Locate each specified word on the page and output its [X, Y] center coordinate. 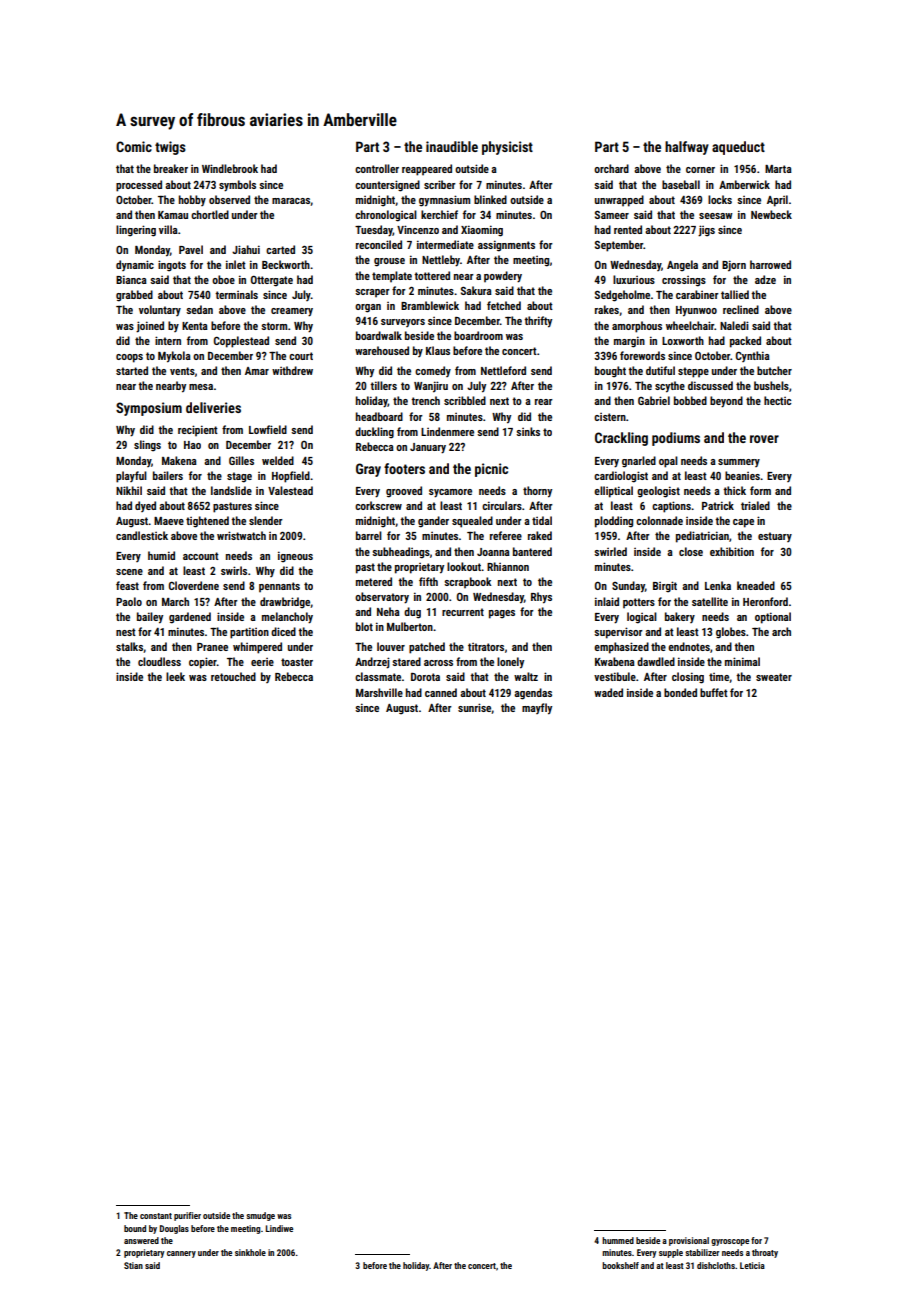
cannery [181, 1254]
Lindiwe [279, 1228]
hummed [618, 1240]
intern [168, 340]
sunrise [475, 708]
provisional [689, 1241]
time [719, 677]
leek [175, 676]
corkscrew [378, 505]
